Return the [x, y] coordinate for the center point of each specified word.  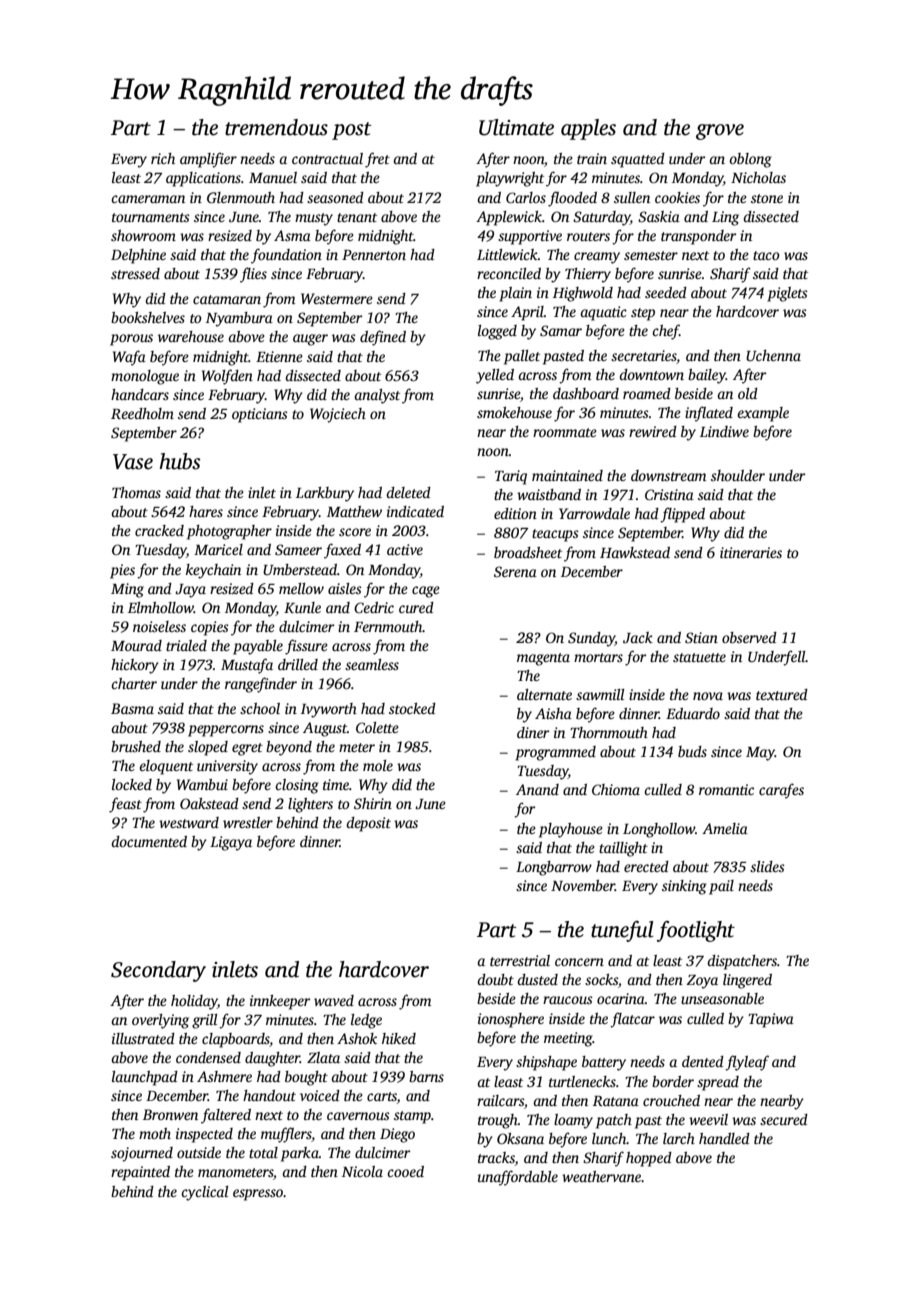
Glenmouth [241, 197]
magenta [543, 659]
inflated [709, 414]
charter [134, 683]
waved [334, 1000]
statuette [699, 657]
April [527, 313]
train [592, 158]
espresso [258, 1195]
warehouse [191, 336]
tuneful [622, 931]
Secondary [158, 971]
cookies [677, 197]
